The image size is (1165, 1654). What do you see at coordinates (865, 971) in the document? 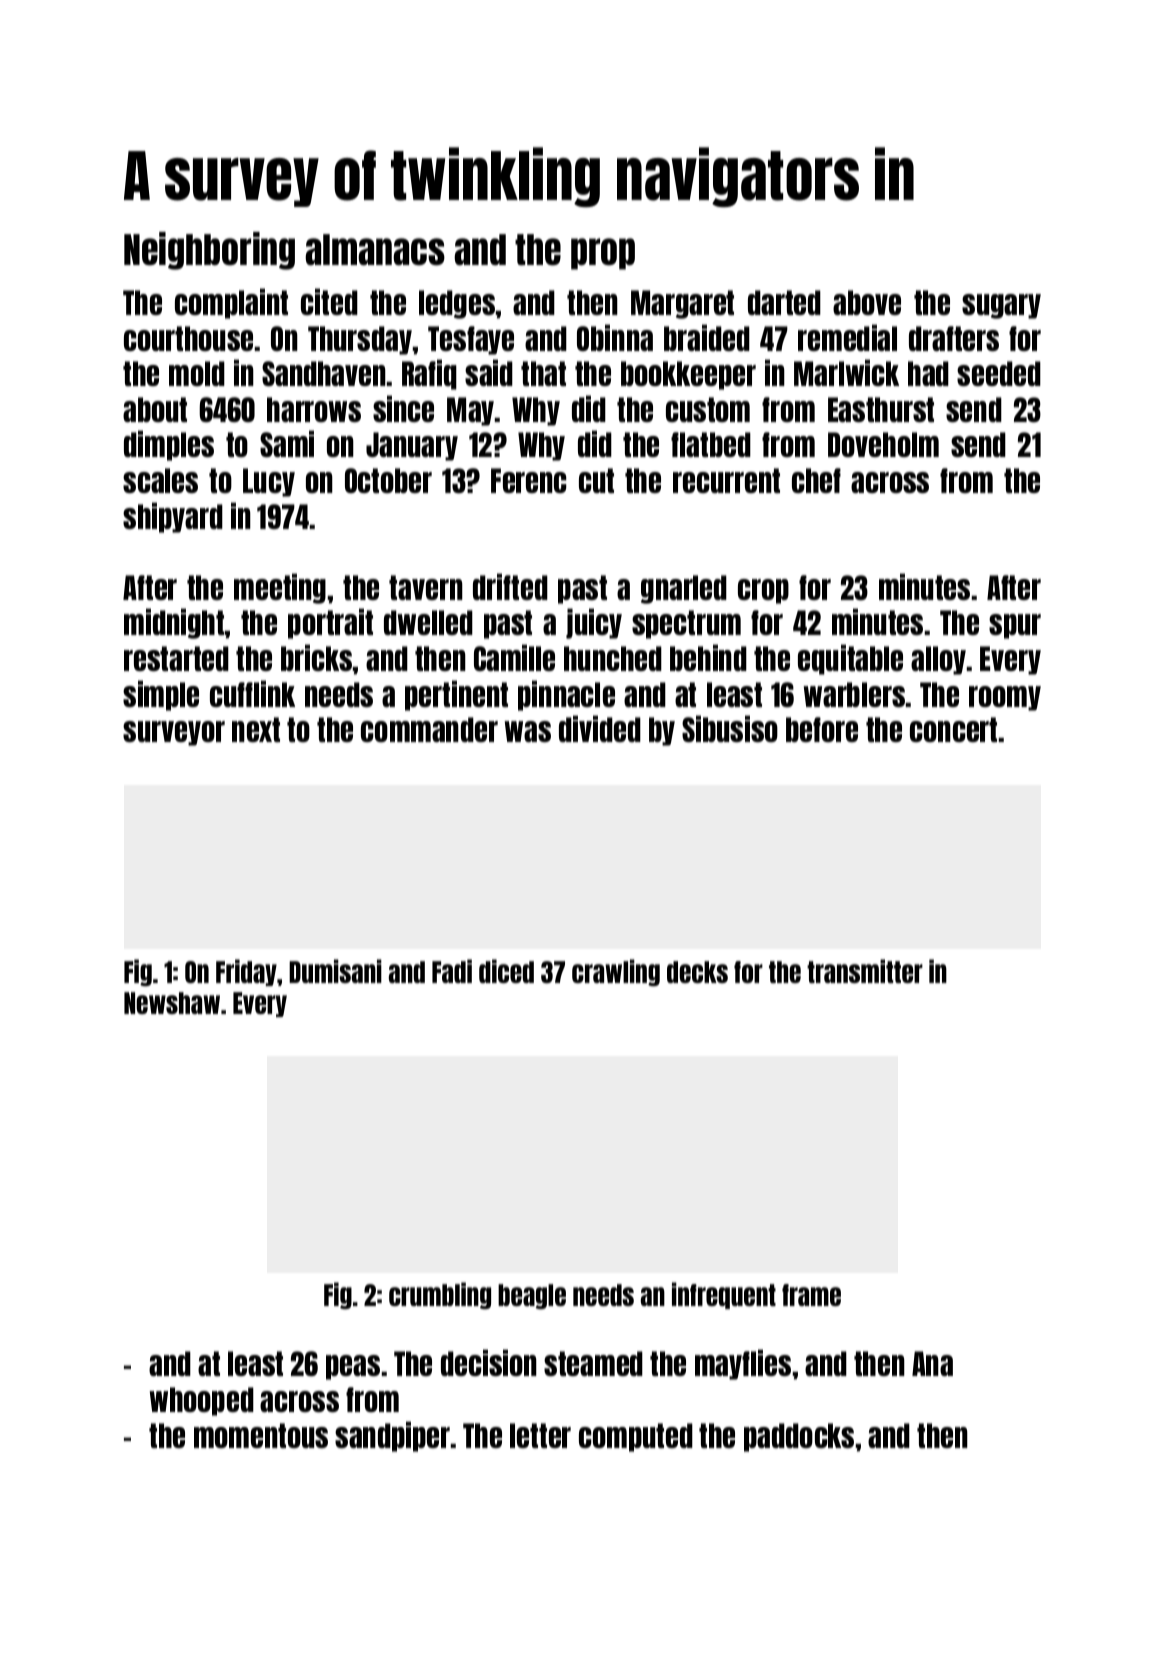
I see `transmitter` at bounding box center [865, 971].
